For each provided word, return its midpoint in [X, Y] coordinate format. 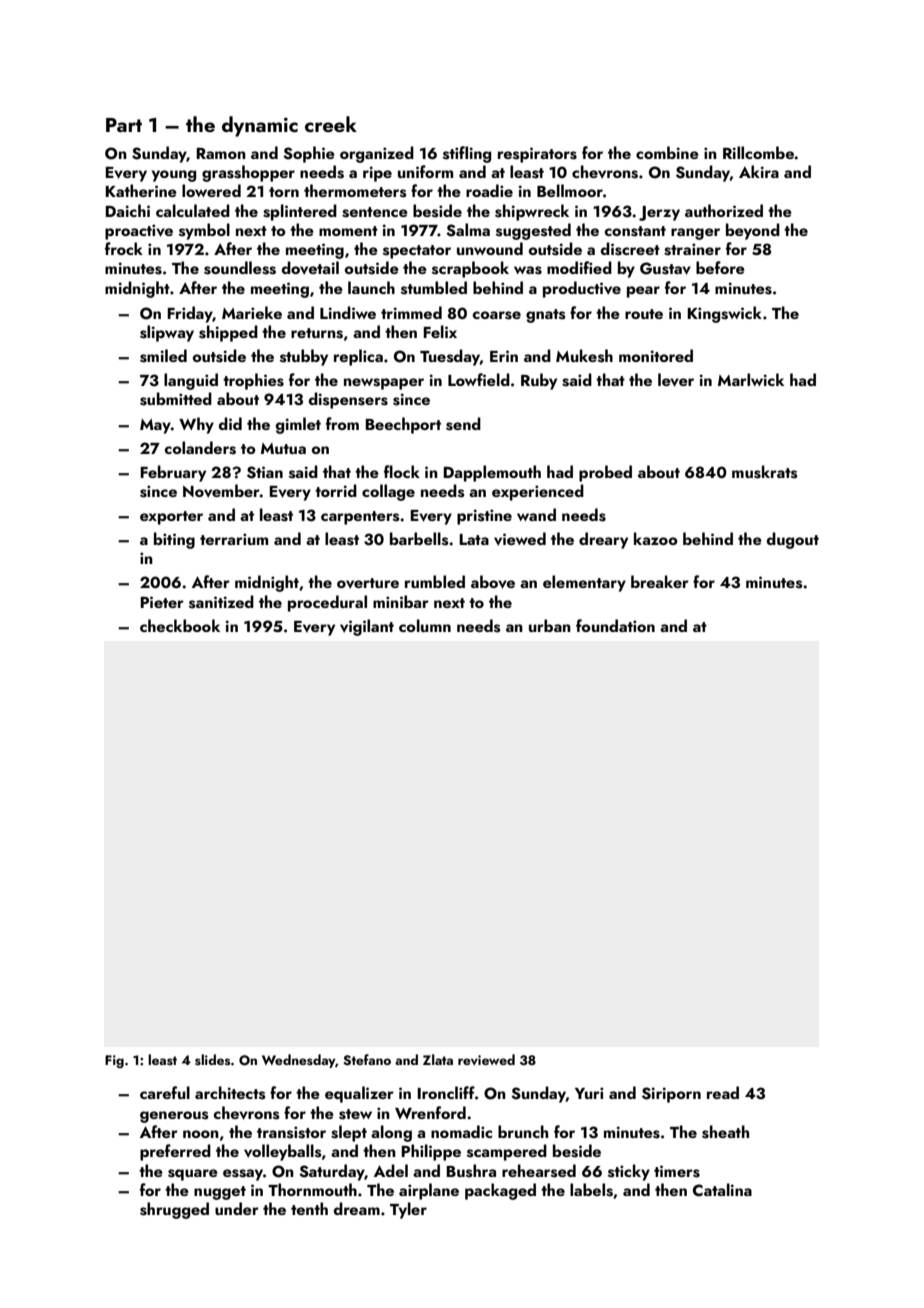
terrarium [234, 539]
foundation [615, 625]
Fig [114, 1061]
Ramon [221, 153]
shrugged [174, 1210]
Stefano [367, 1060]
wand [536, 514]
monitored [656, 355]
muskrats [764, 472]
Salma [468, 230]
